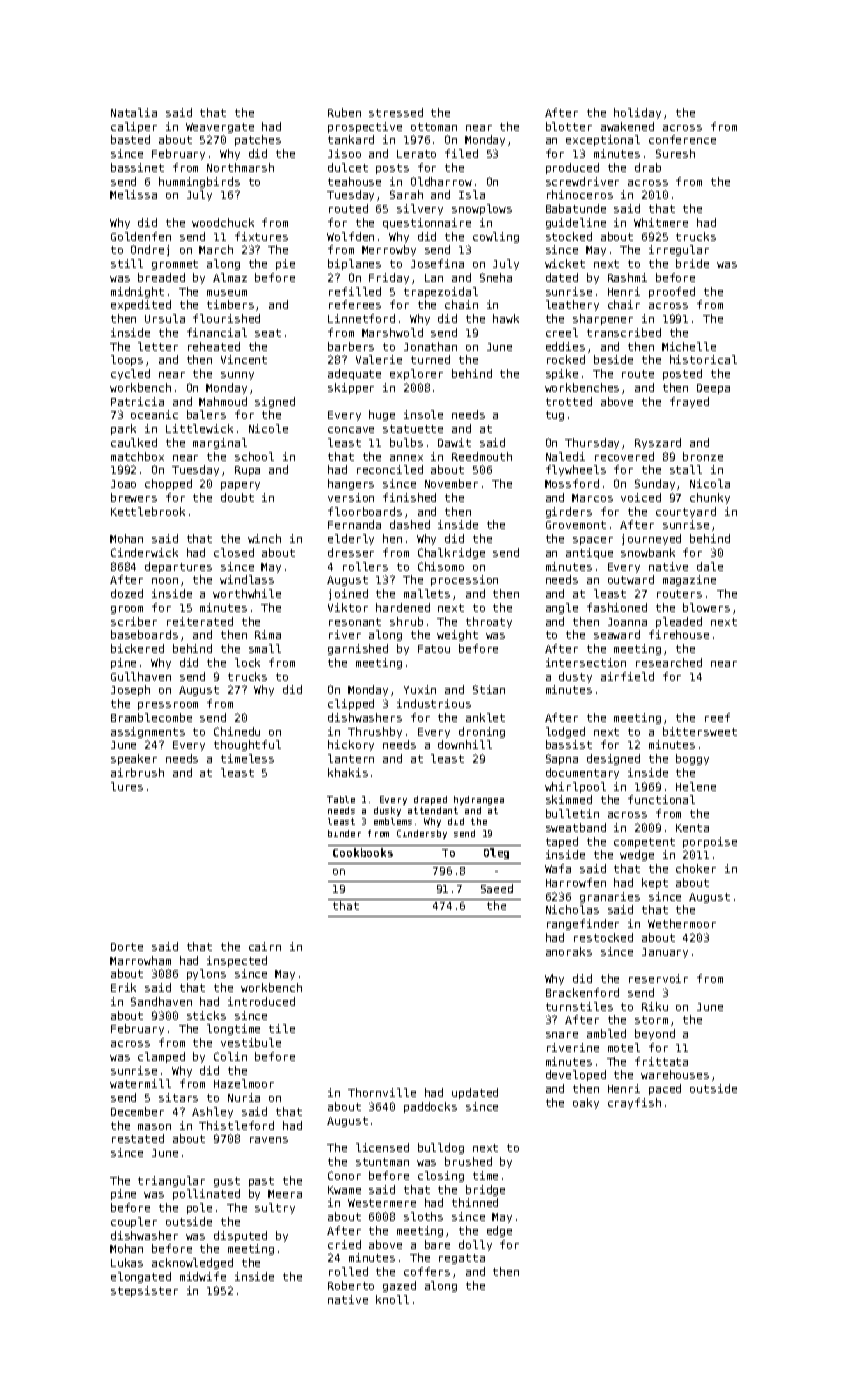  Describe the element at coordinates (140, 960) in the screenshot. I see `Marrowham` at that location.
